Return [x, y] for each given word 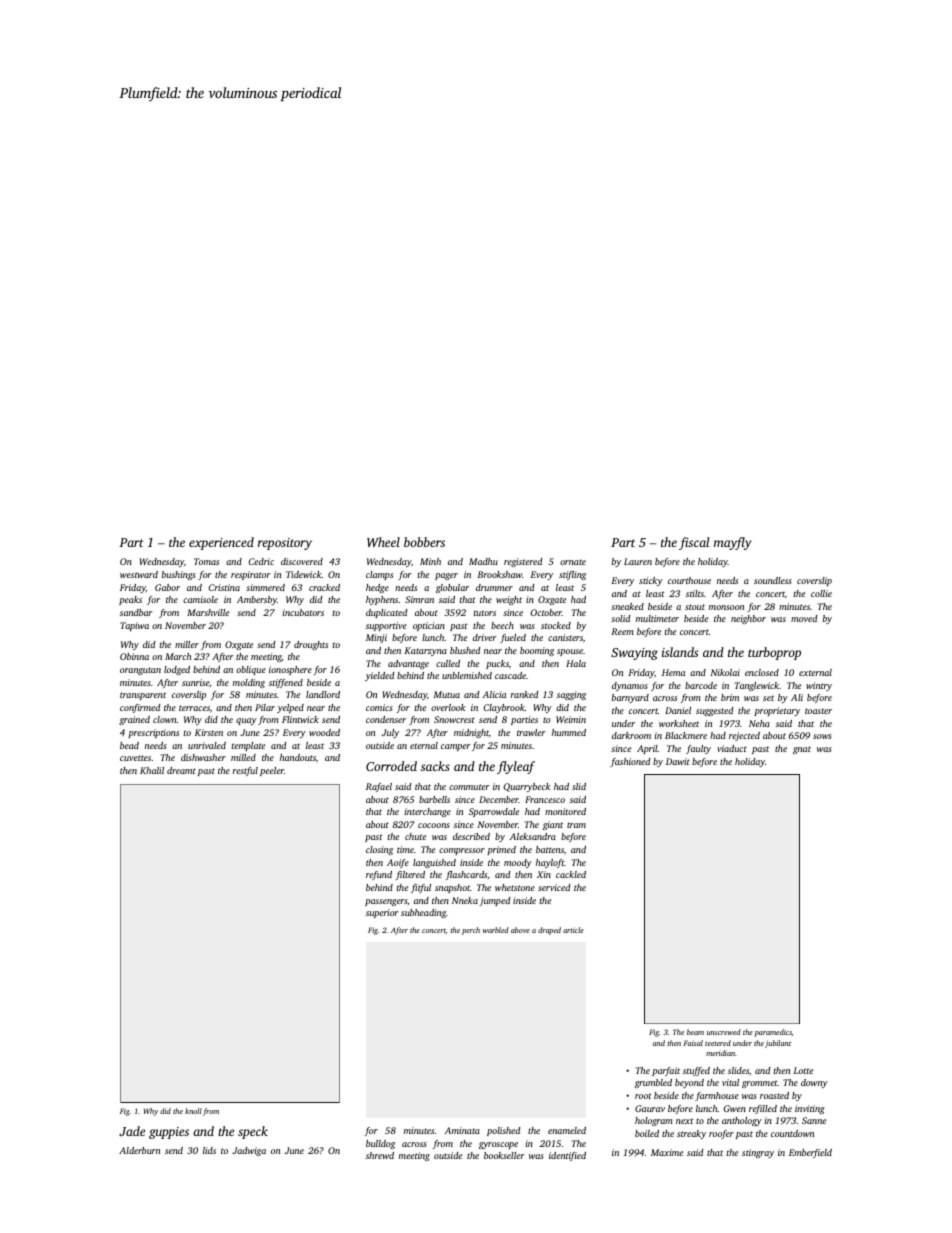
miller [187, 644]
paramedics [773, 1033]
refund [379, 875]
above [520, 930]
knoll [193, 1111]
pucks [497, 664]
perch [471, 931]
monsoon [726, 607]
